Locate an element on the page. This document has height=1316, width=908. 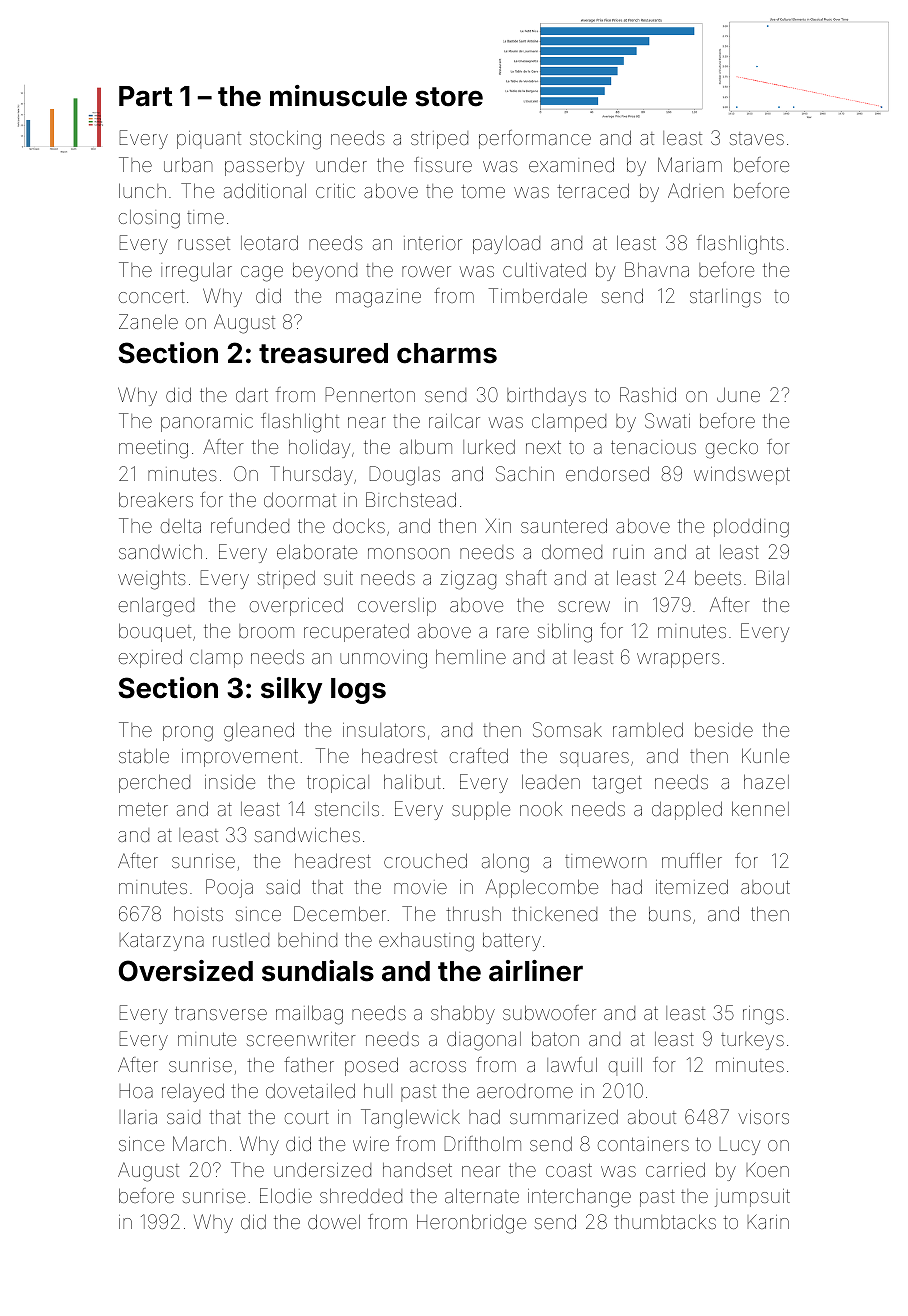
Adrien is located at coordinates (696, 190).
